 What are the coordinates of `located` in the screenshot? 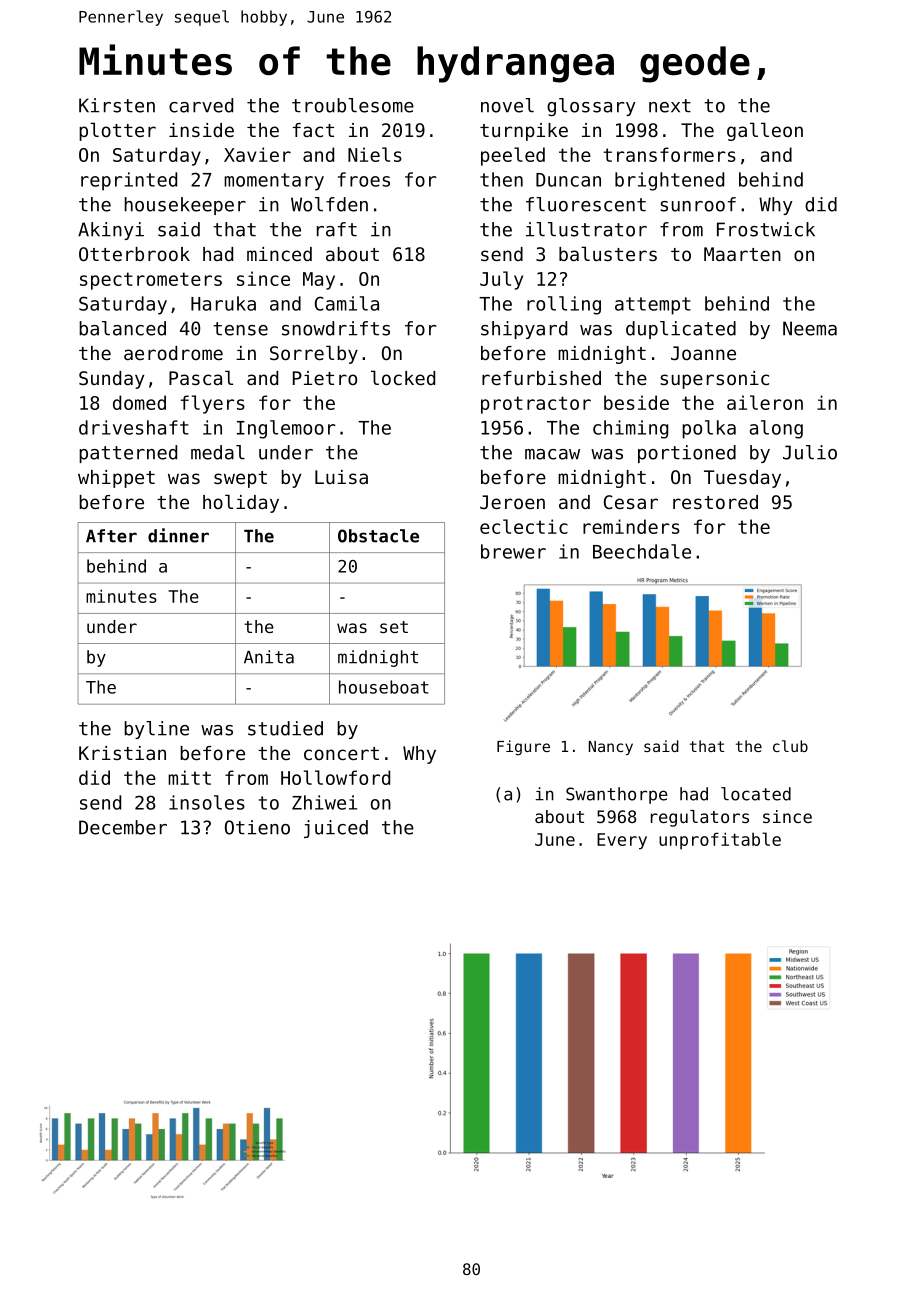 It's located at (756, 794).
